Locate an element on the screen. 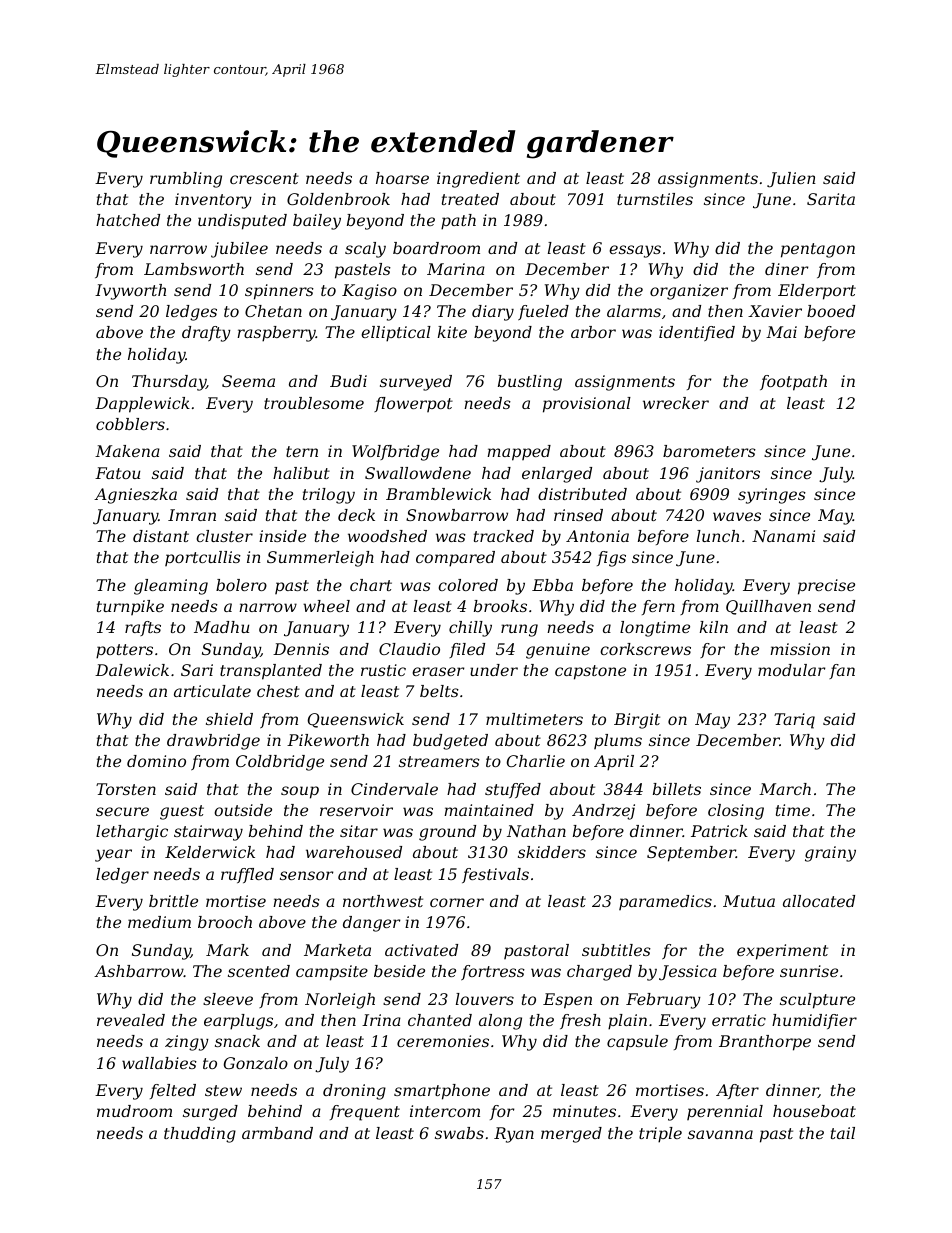 Image resolution: width=952 pixels, height=1233 pixels. Dapplewick is located at coordinates (142, 405).
